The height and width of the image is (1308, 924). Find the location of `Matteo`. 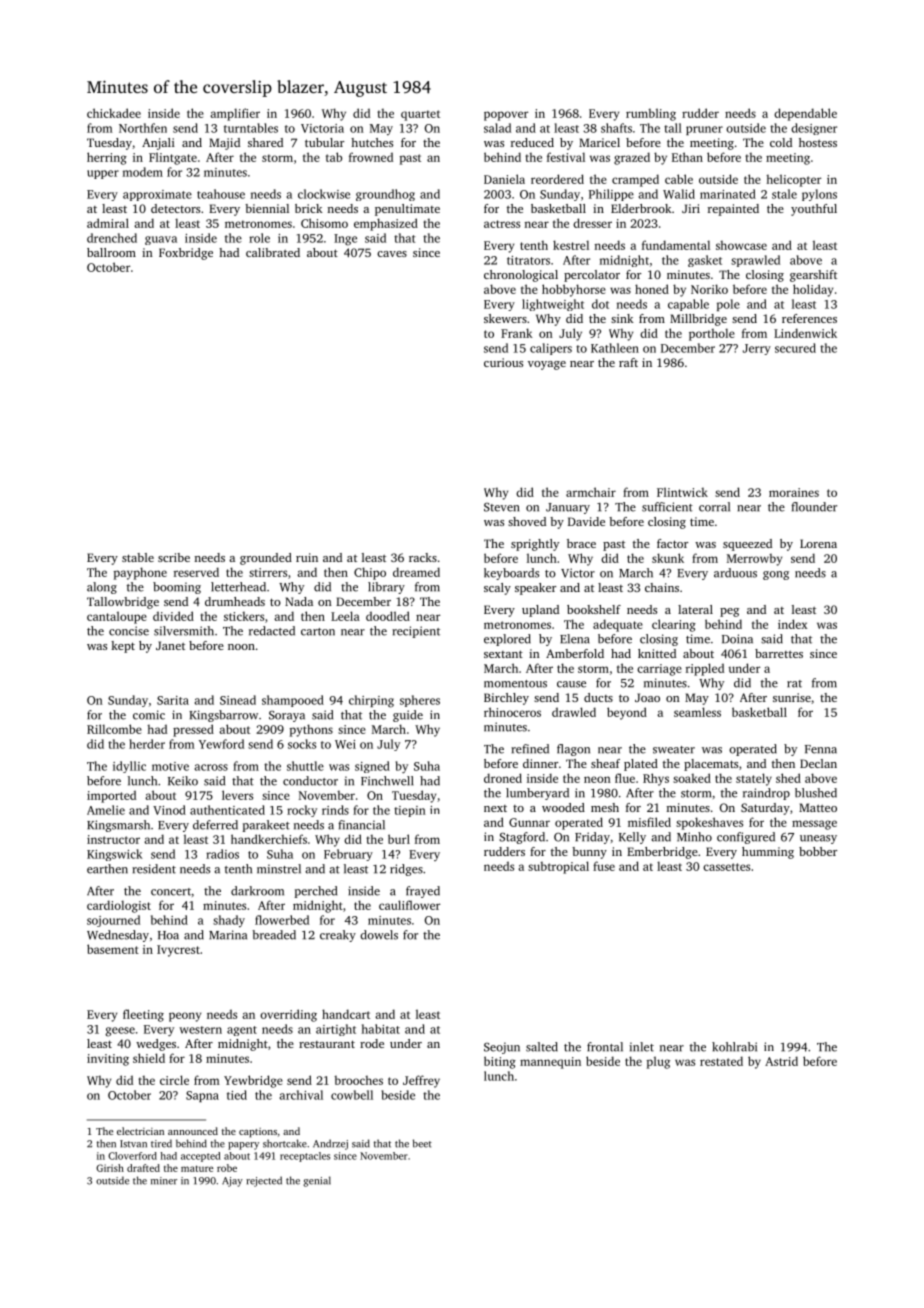

Matteo is located at coordinates (818, 807).
